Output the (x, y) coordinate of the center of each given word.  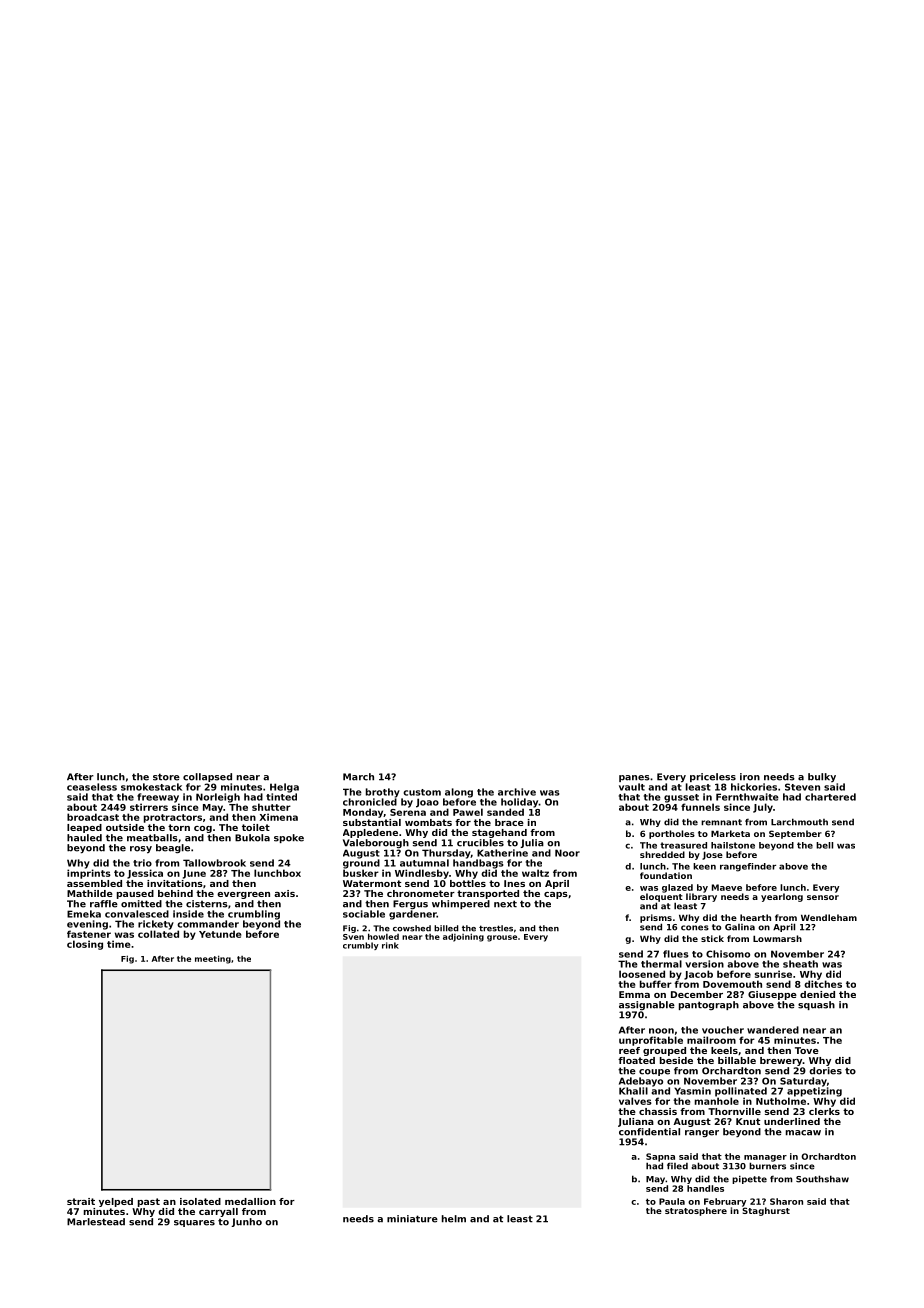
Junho (246, 1222)
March (358, 777)
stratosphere (696, 1211)
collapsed (207, 777)
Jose (712, 855)
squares (194, 1223)
